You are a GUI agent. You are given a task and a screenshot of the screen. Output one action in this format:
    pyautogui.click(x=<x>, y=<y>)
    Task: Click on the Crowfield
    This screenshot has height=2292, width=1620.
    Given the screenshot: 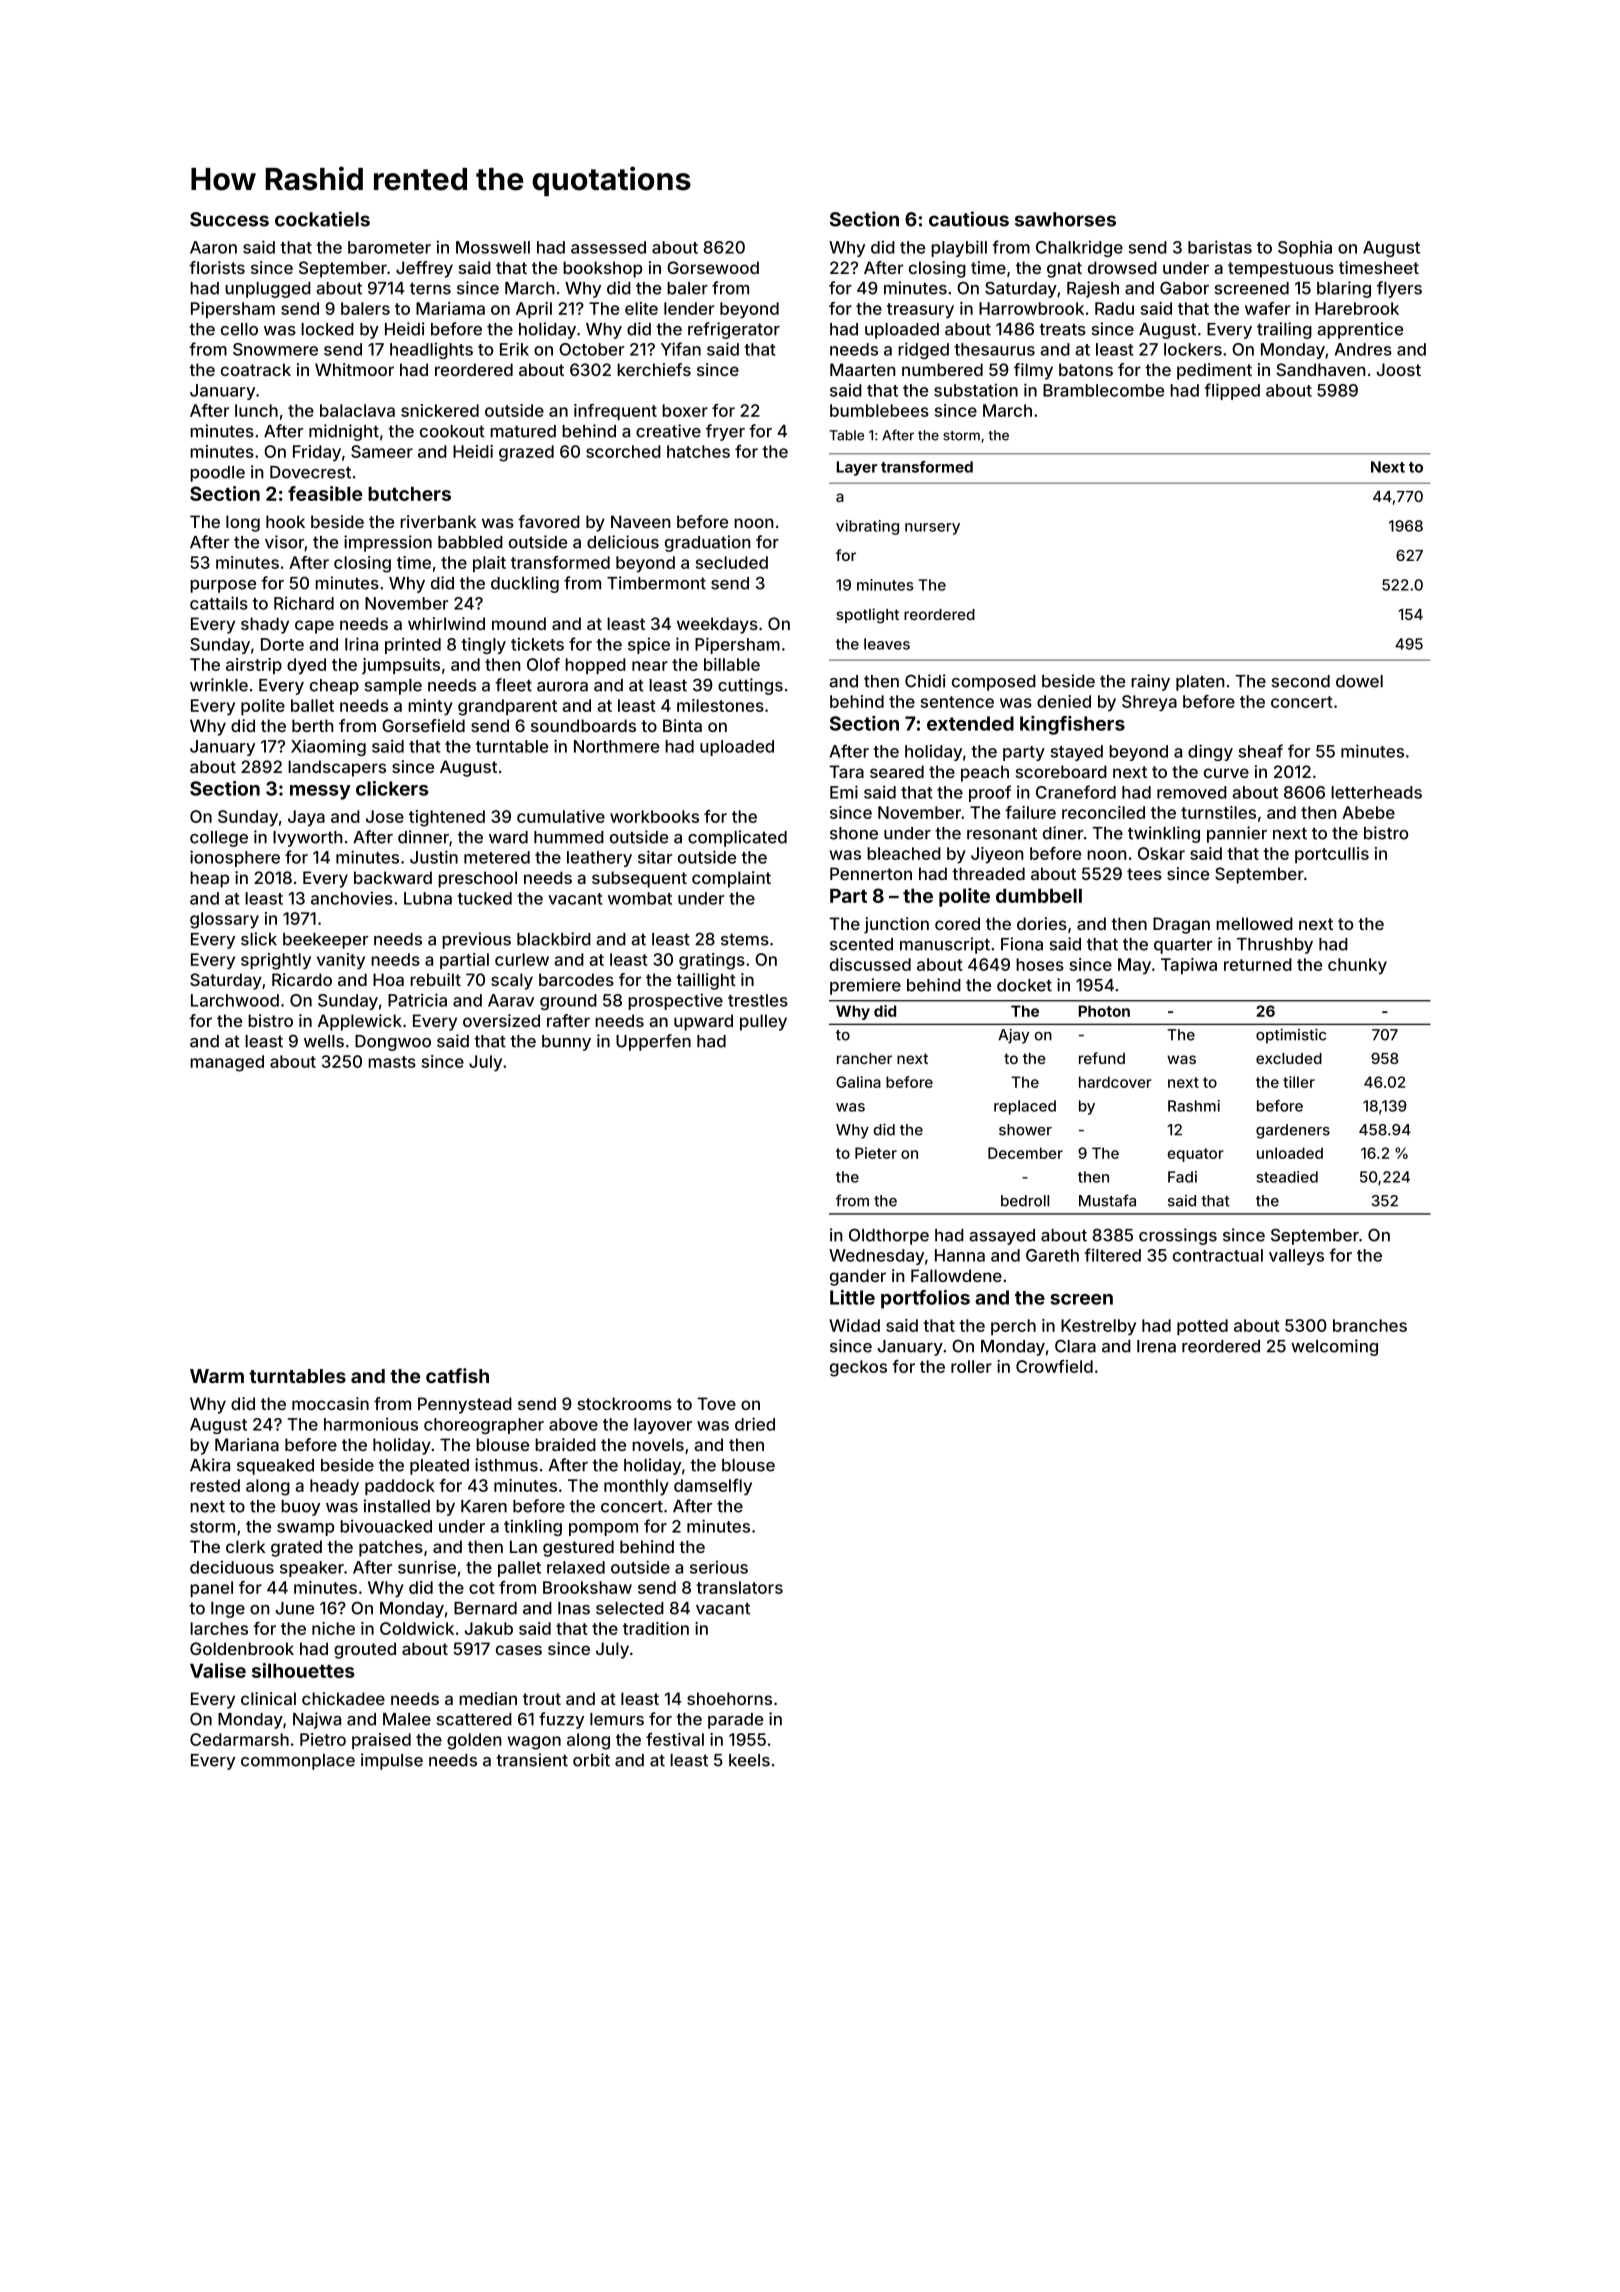 What is the action you would take?
    pyautogui.click(x=1054, y=1366)
